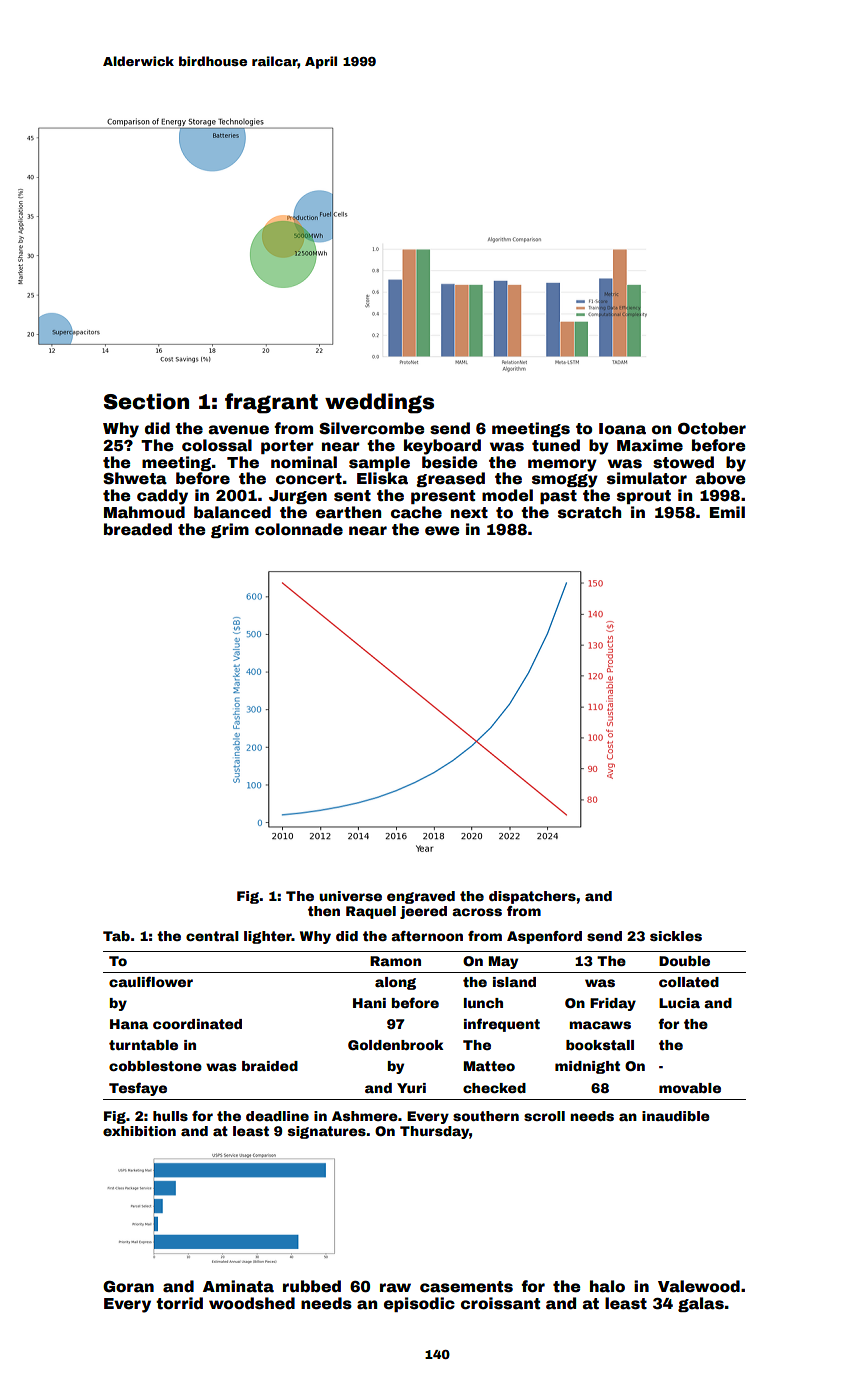 The image size is (849, 1400). What do you see at coordinates (644, 497) in the page?
I see `sprout` at bounding box center [644, 497].
